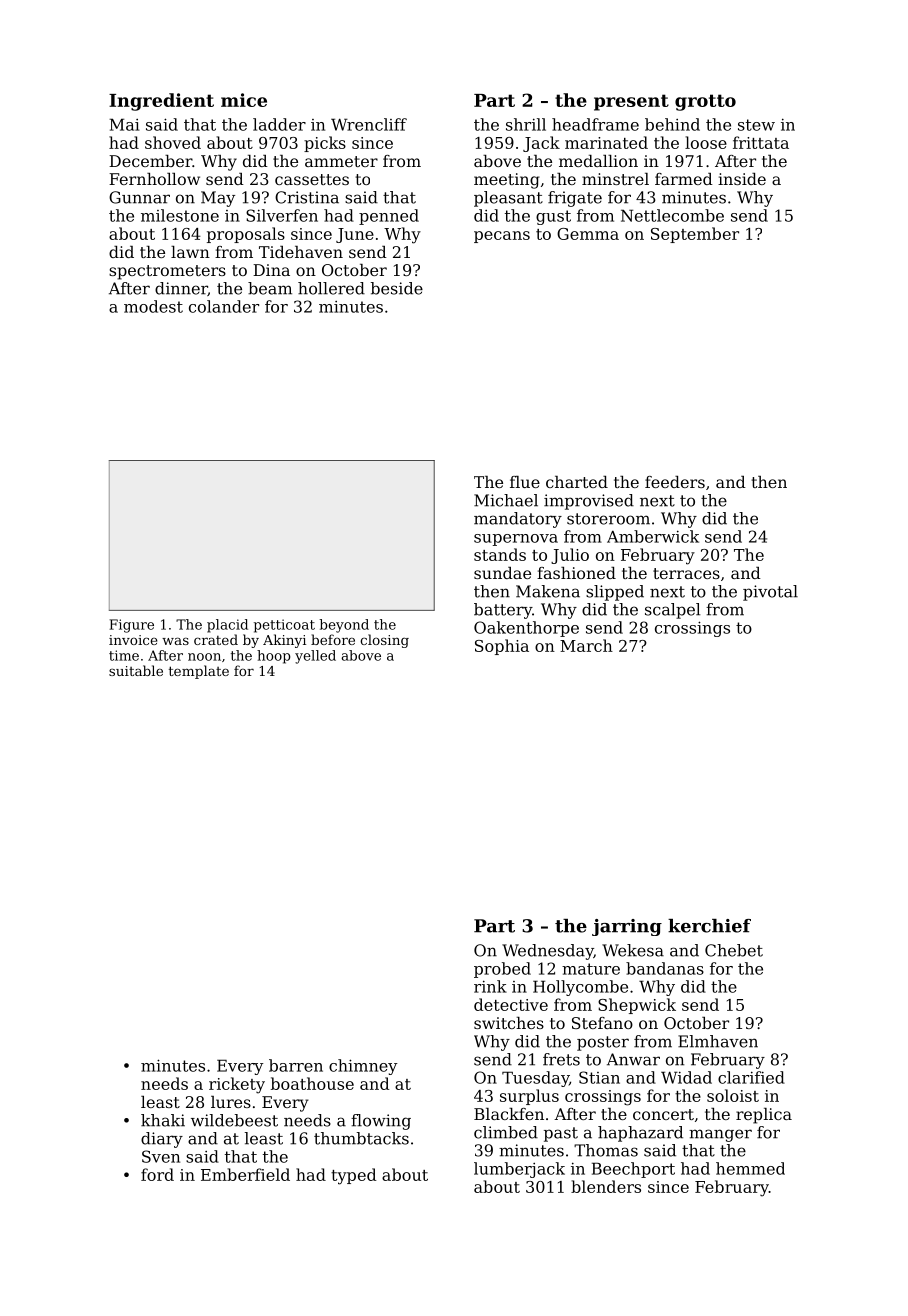 The image size is (908, 1316). Describe the element at coordinates (136, 670) in the document. I see `suitable` at that location.
